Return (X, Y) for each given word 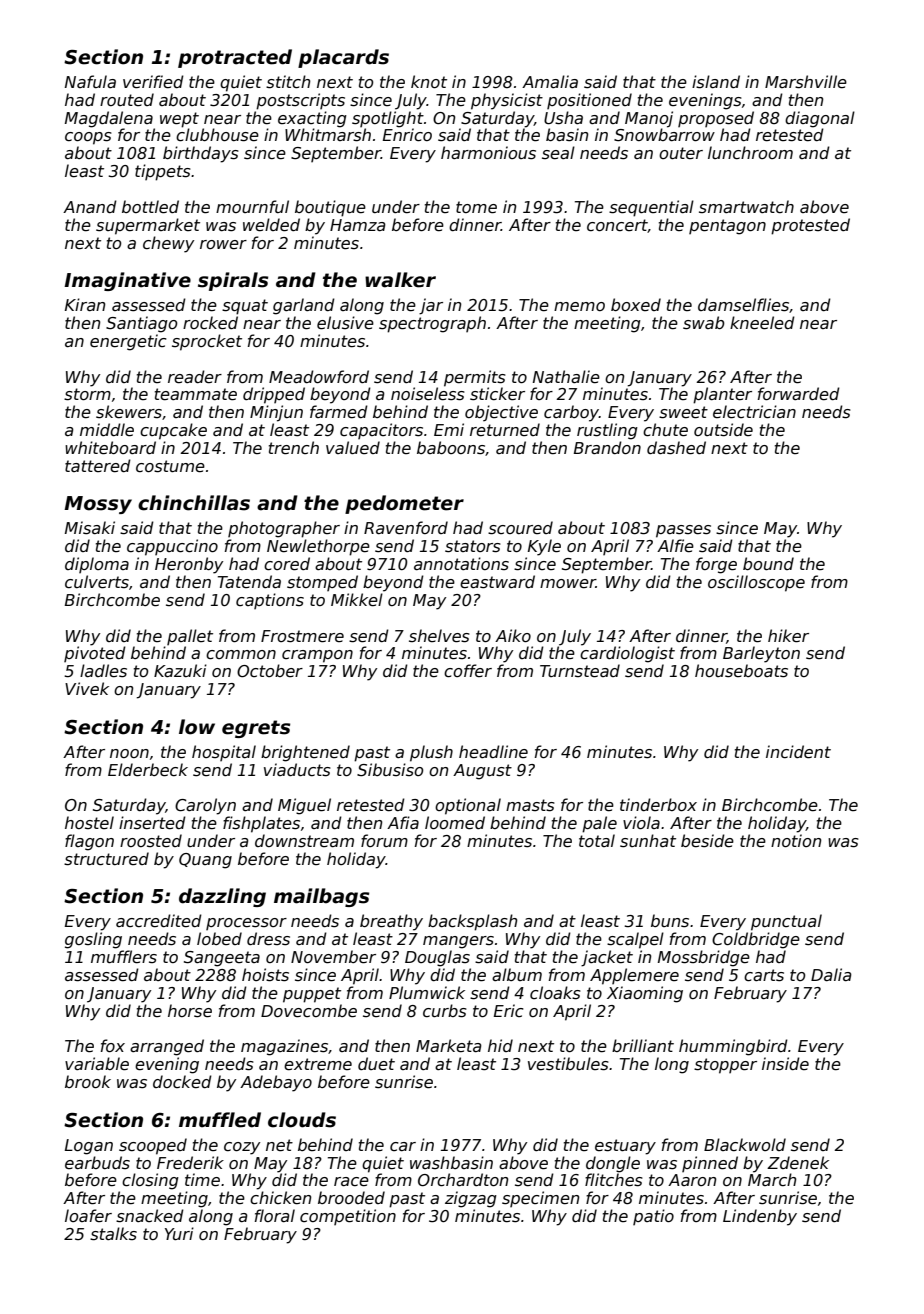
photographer (284, 529)
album (517, 974)
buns (670, 921)
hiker (788, 636)
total (597, 840)
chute (665, 430)
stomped (322, 583)
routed (127, 99)
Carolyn (205, 806)
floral (275, 1215)
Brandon (607, 447)
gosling (93, 940)
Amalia (550, 81)
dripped (274, 395)
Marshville (806, 82)
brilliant (643, 1045)
